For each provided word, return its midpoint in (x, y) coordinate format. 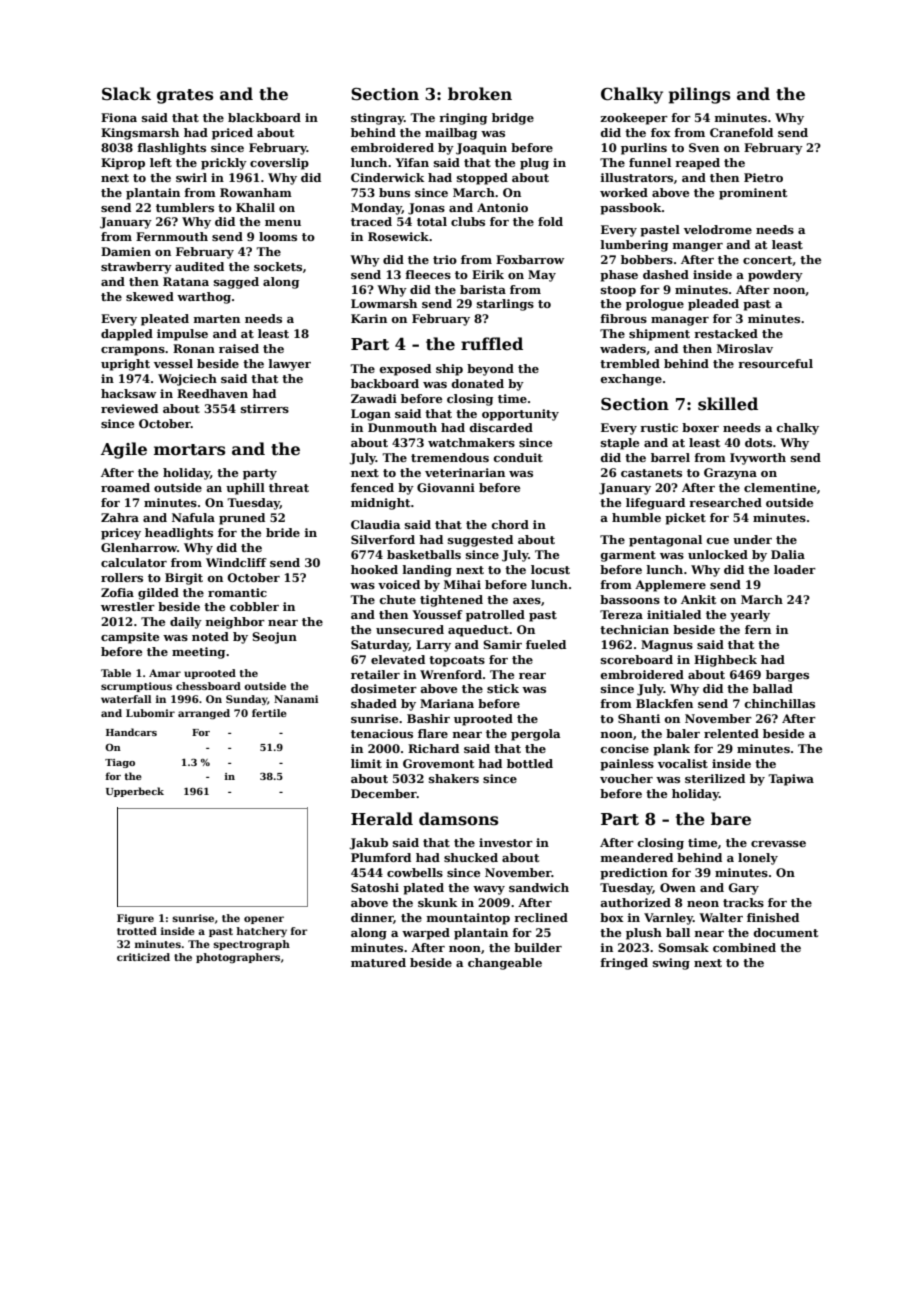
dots (758, 442)
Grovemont (438, 763)
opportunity (520, 415)
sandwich (539, 887)
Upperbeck (135, 792)
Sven (704, 147)
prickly (224, 164)
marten (217, 319)
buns (394, 192)
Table (116, 673)
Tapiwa (791, 780)
